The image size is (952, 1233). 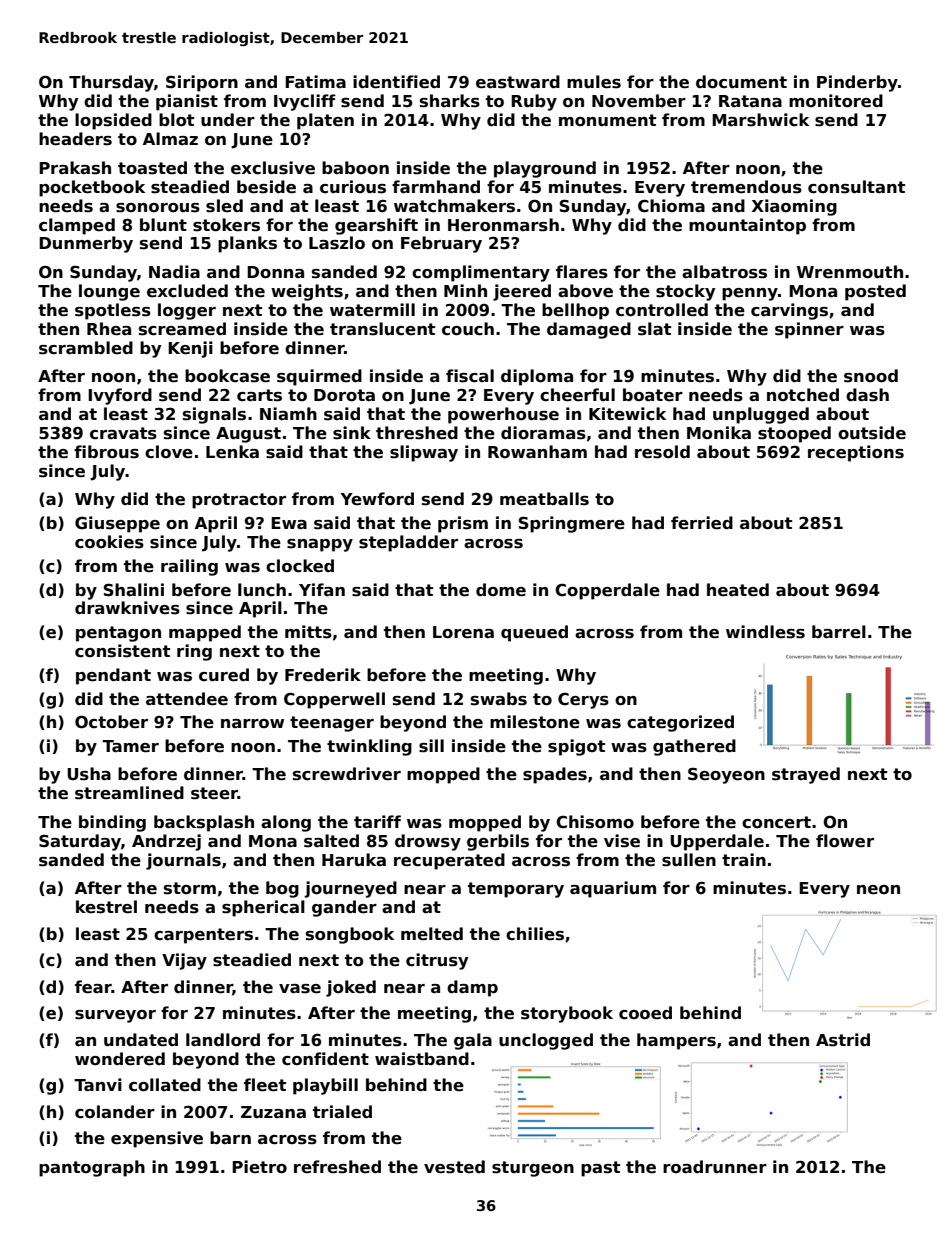 I want to click on watermill, so click(x=372, y=310).
